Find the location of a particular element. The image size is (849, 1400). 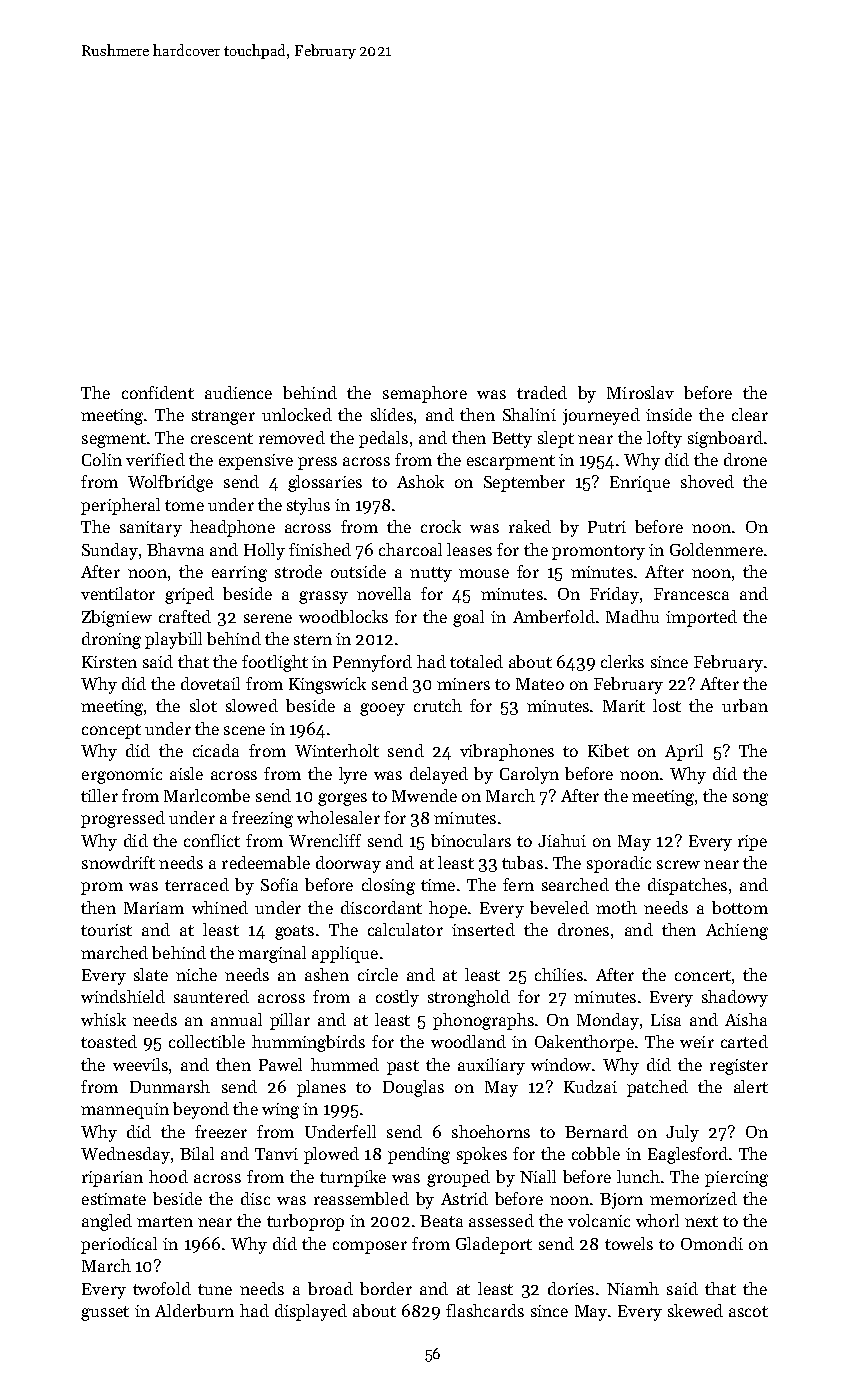

April is located at coordinates (684, 752).
